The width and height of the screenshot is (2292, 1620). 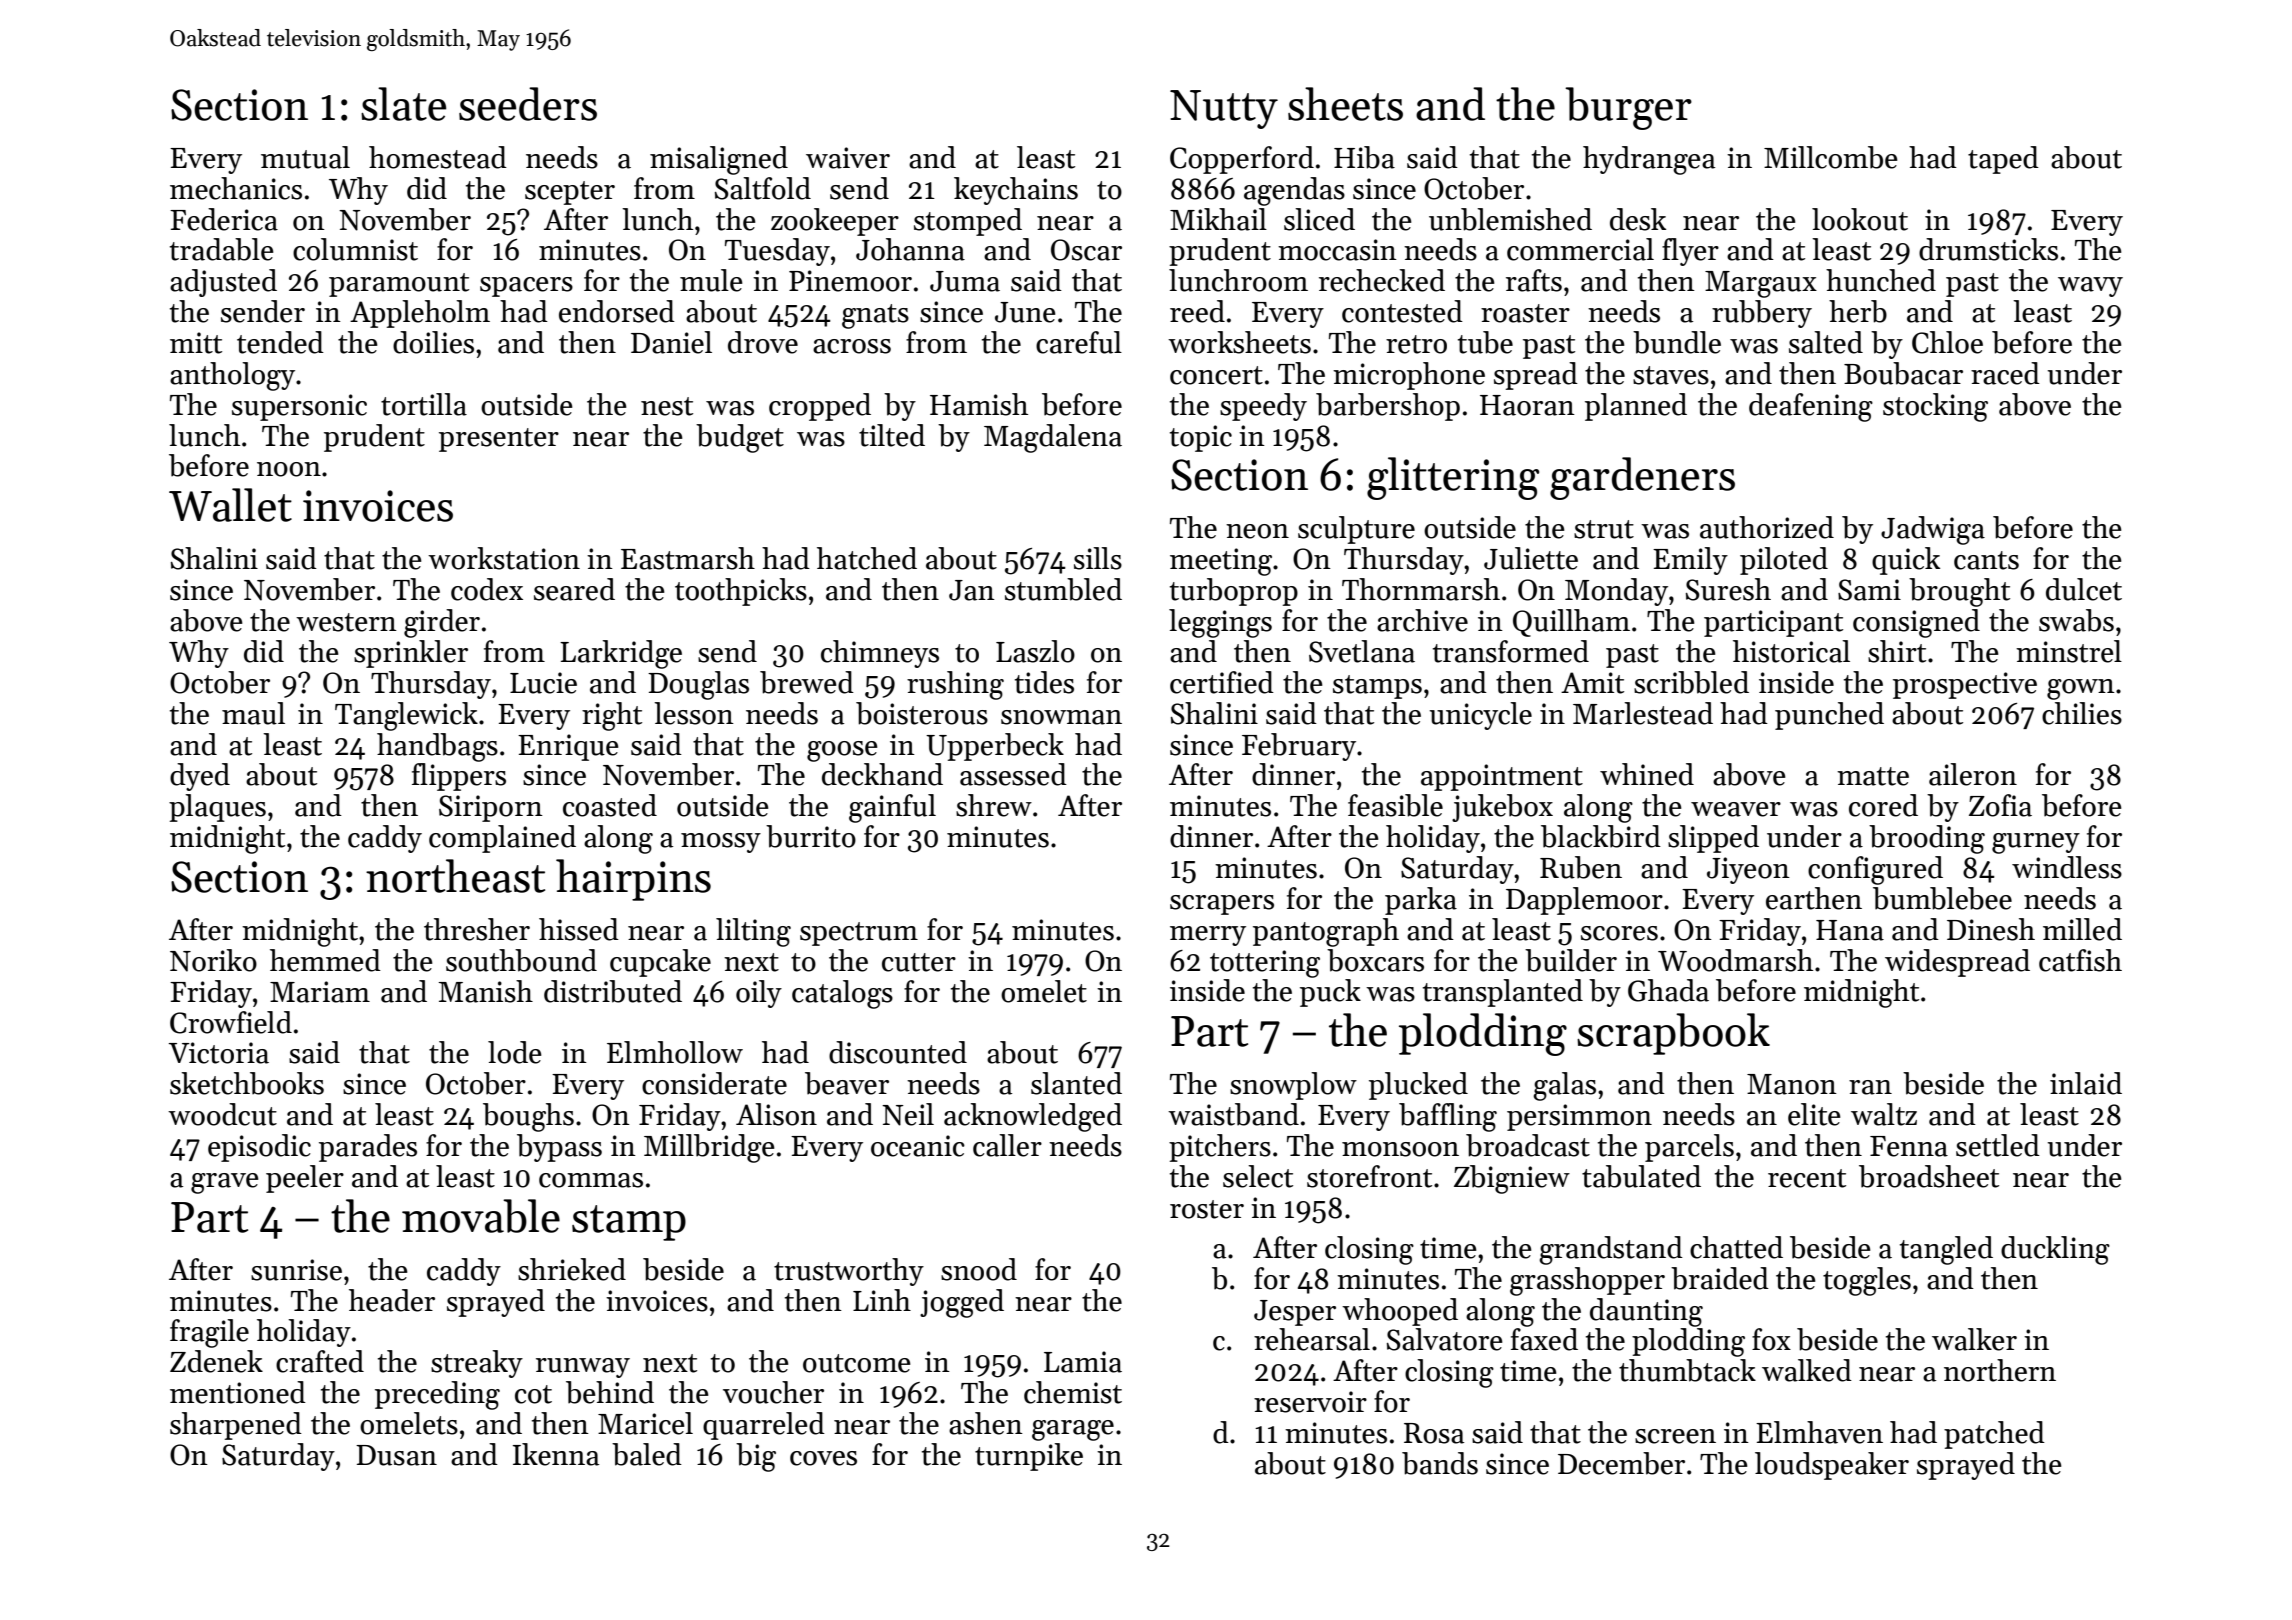 What do you see at coordinates (219, 1053) in the screenshot?
I see `Victoria` at bounding box center [219, 1053].
